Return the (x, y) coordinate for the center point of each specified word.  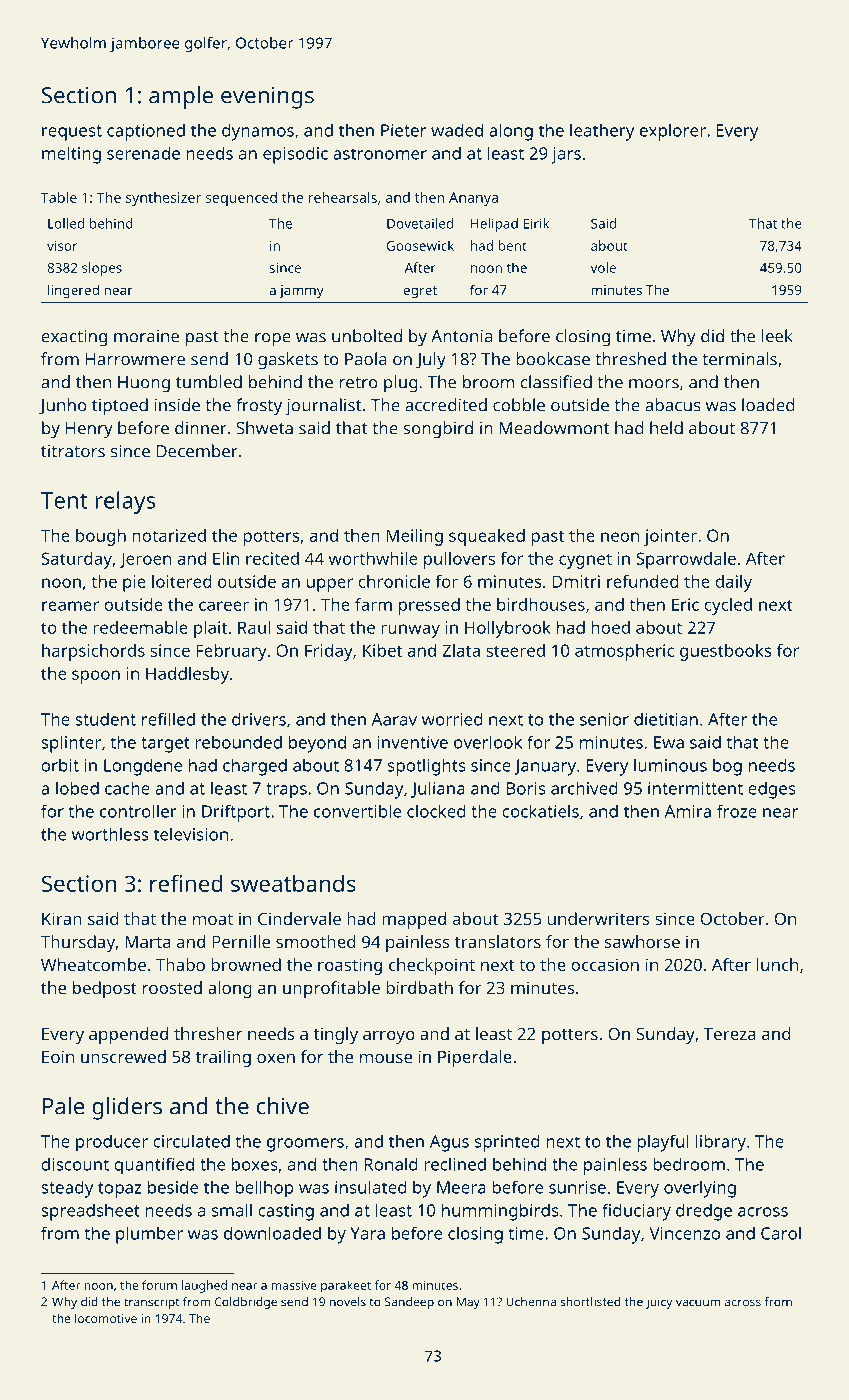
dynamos (258, 132)
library (721, 1143)
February (231, 652)
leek (777, 336)
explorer (673, 132)
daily (733, 583)
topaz (119, 1190)
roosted (172, 987)
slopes (102, 269)
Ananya (473, 199)
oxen (276, 1058)
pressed (429, 606)
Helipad (494, 225)
